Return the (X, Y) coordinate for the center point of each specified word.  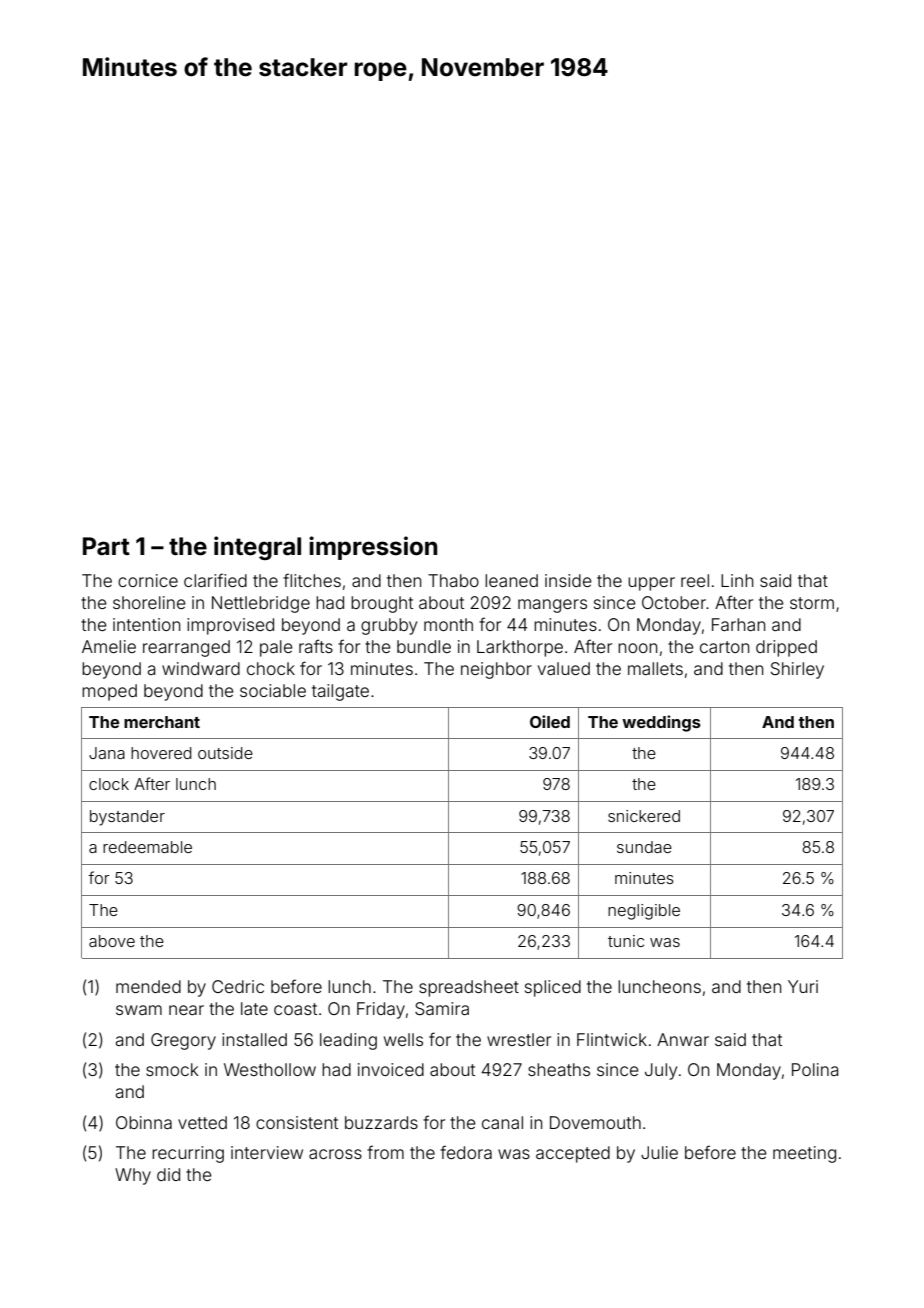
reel (695, 580)
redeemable (147, 847)
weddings (661, 723)
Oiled (550, 721)
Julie (659, 1152)
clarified (215, 580)
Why (133, 1176)
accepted (573, 1154)
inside (568, 580)
